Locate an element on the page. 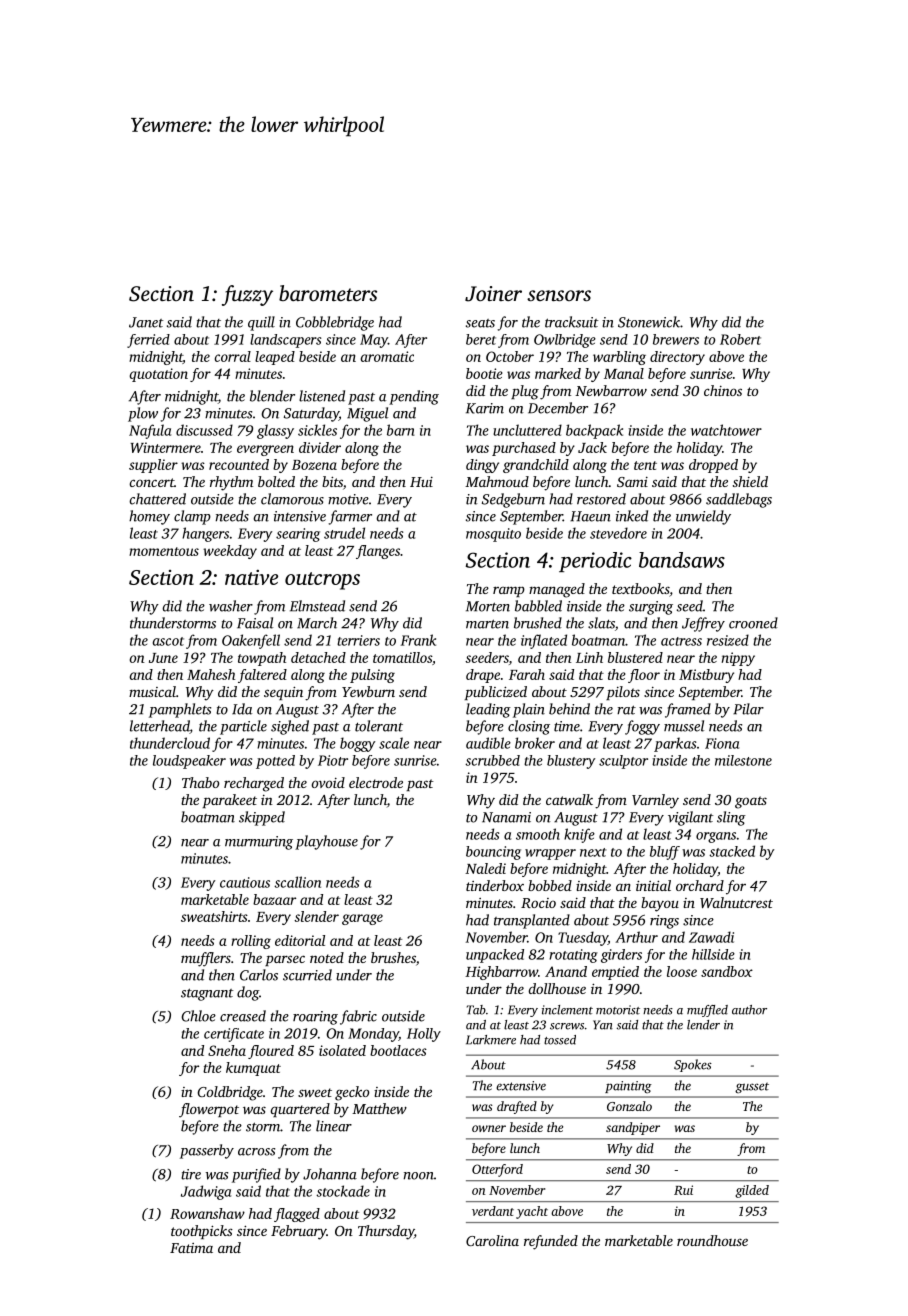 The image size is (908, 1316). fuzzy is located at coordinates (247, 295).
